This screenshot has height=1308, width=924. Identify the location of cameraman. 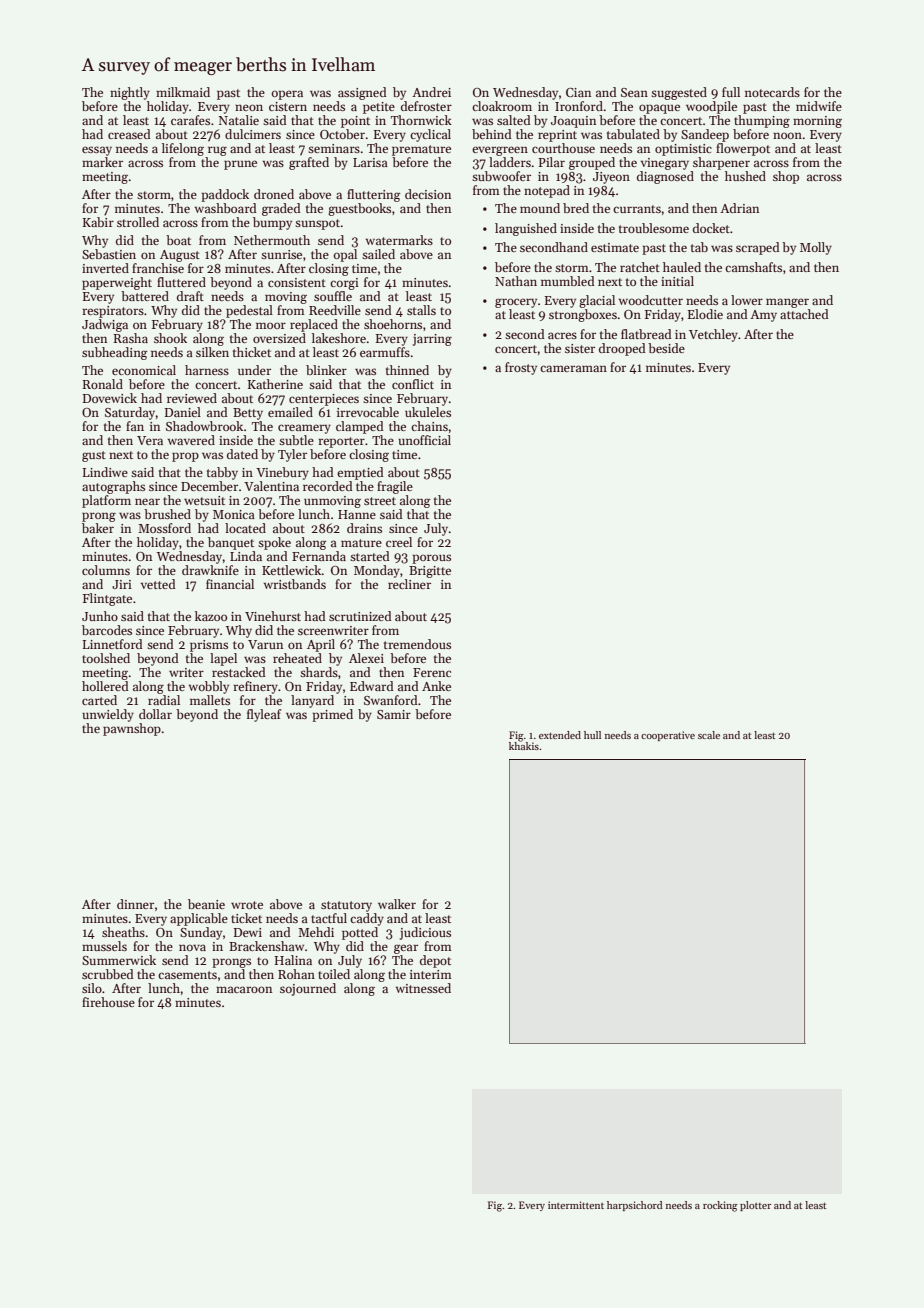
(573, 368).
